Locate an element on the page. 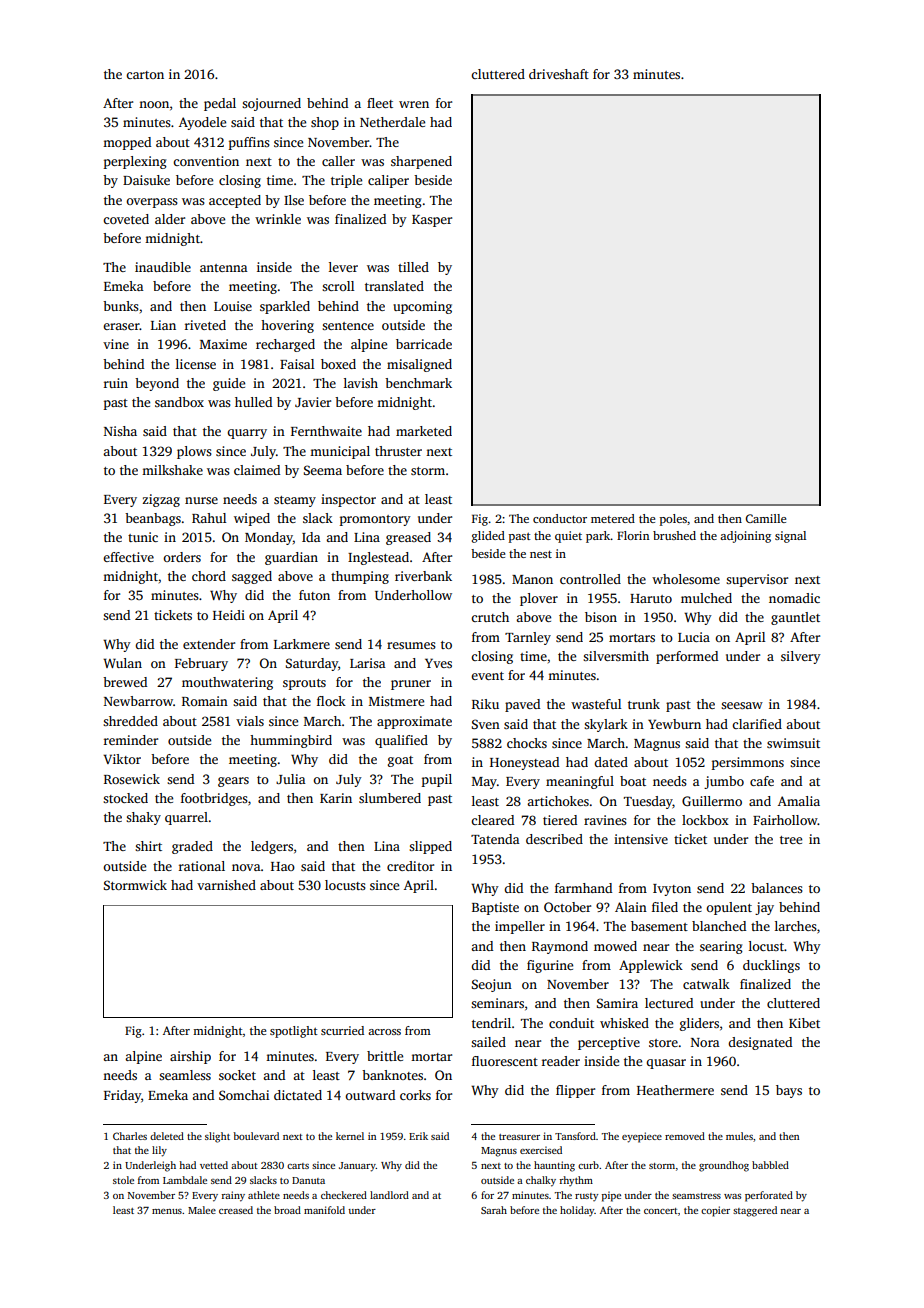  claimed is located at coordinates (257, 470).
